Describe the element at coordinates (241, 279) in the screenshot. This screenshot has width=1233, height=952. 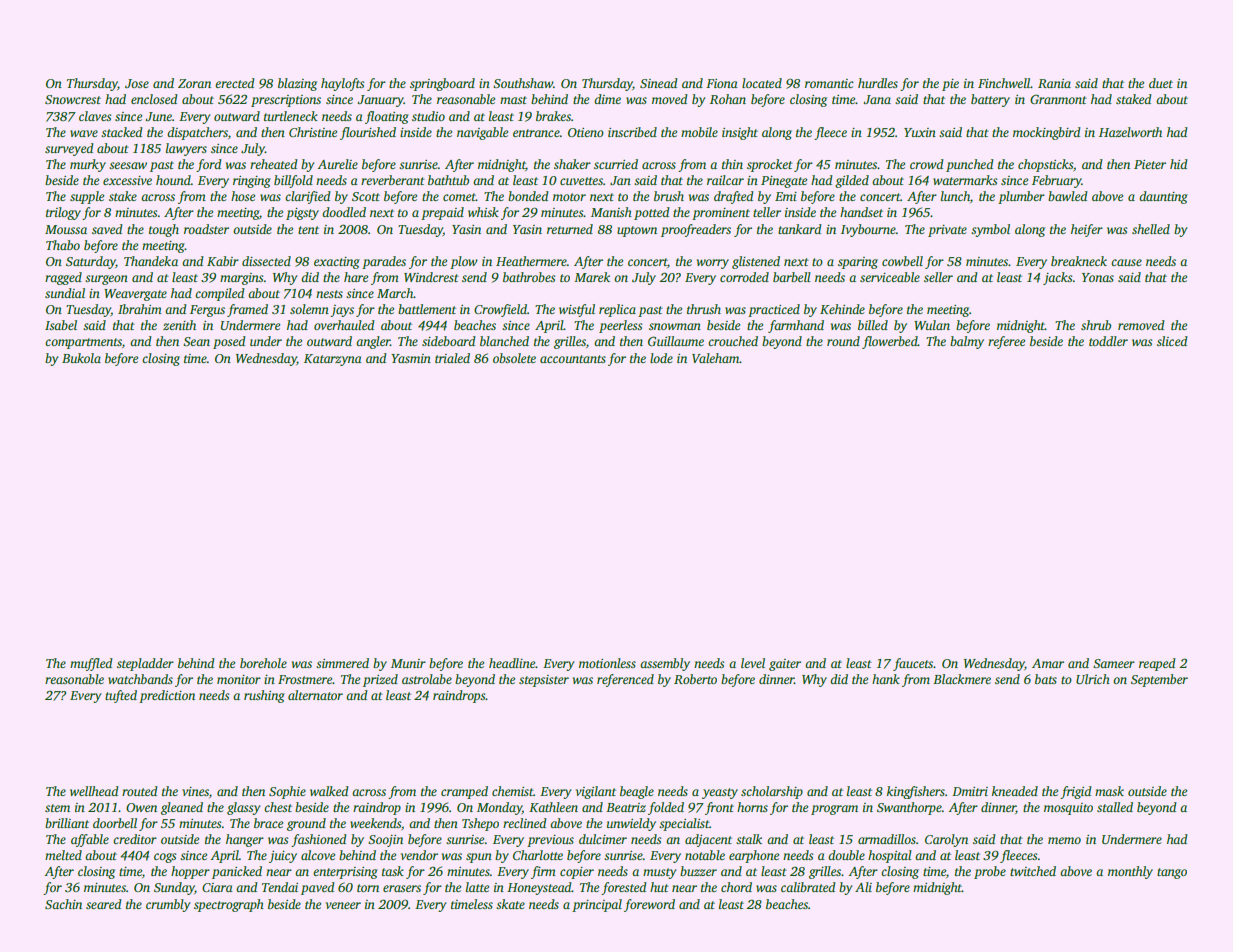
I see `margins` at that location.
